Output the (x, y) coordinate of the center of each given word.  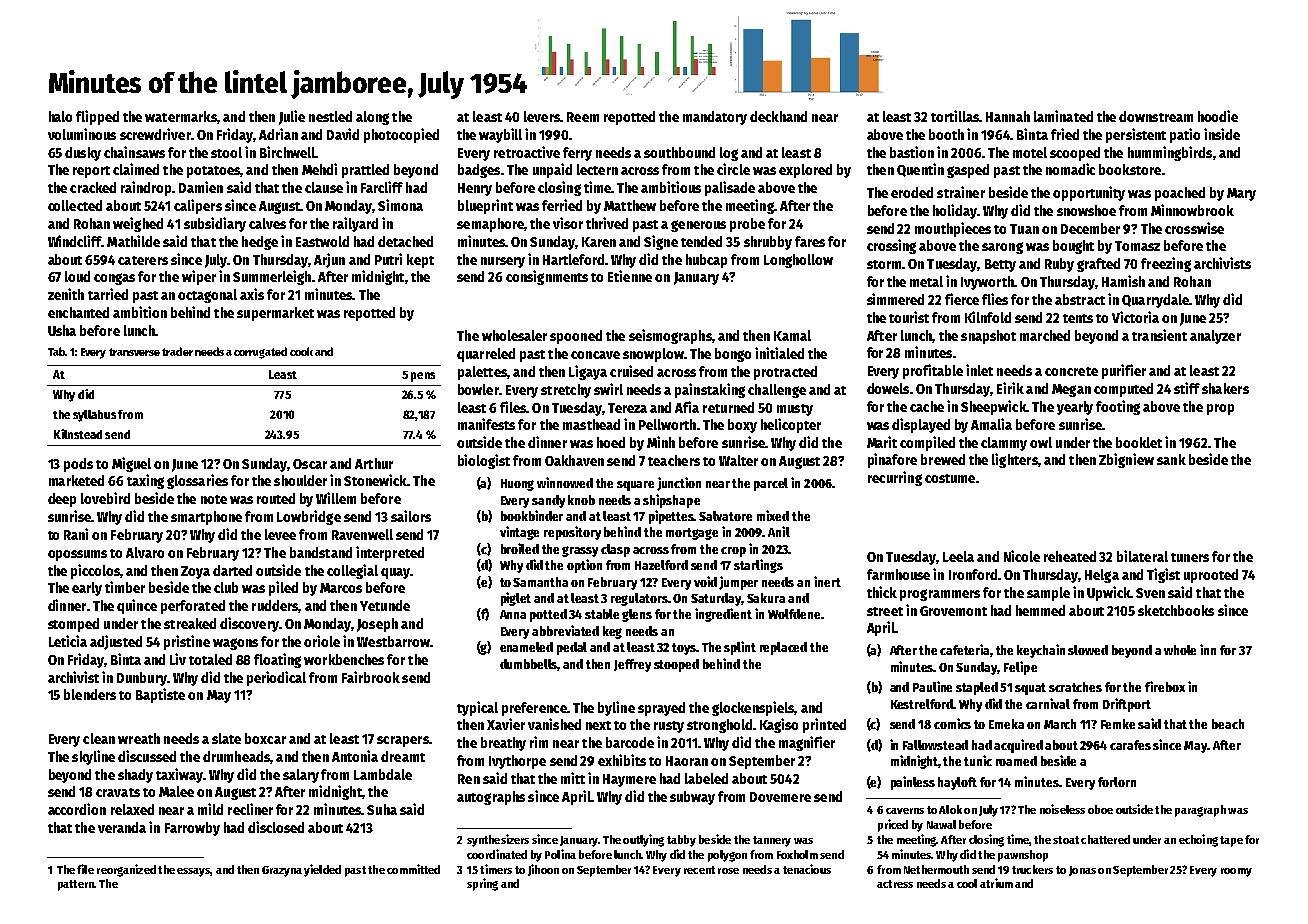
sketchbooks (1176, 610)
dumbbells (529, 665)
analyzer (1215, 337)
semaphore (490, 225)
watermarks (181, 116)
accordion (77, 809)
